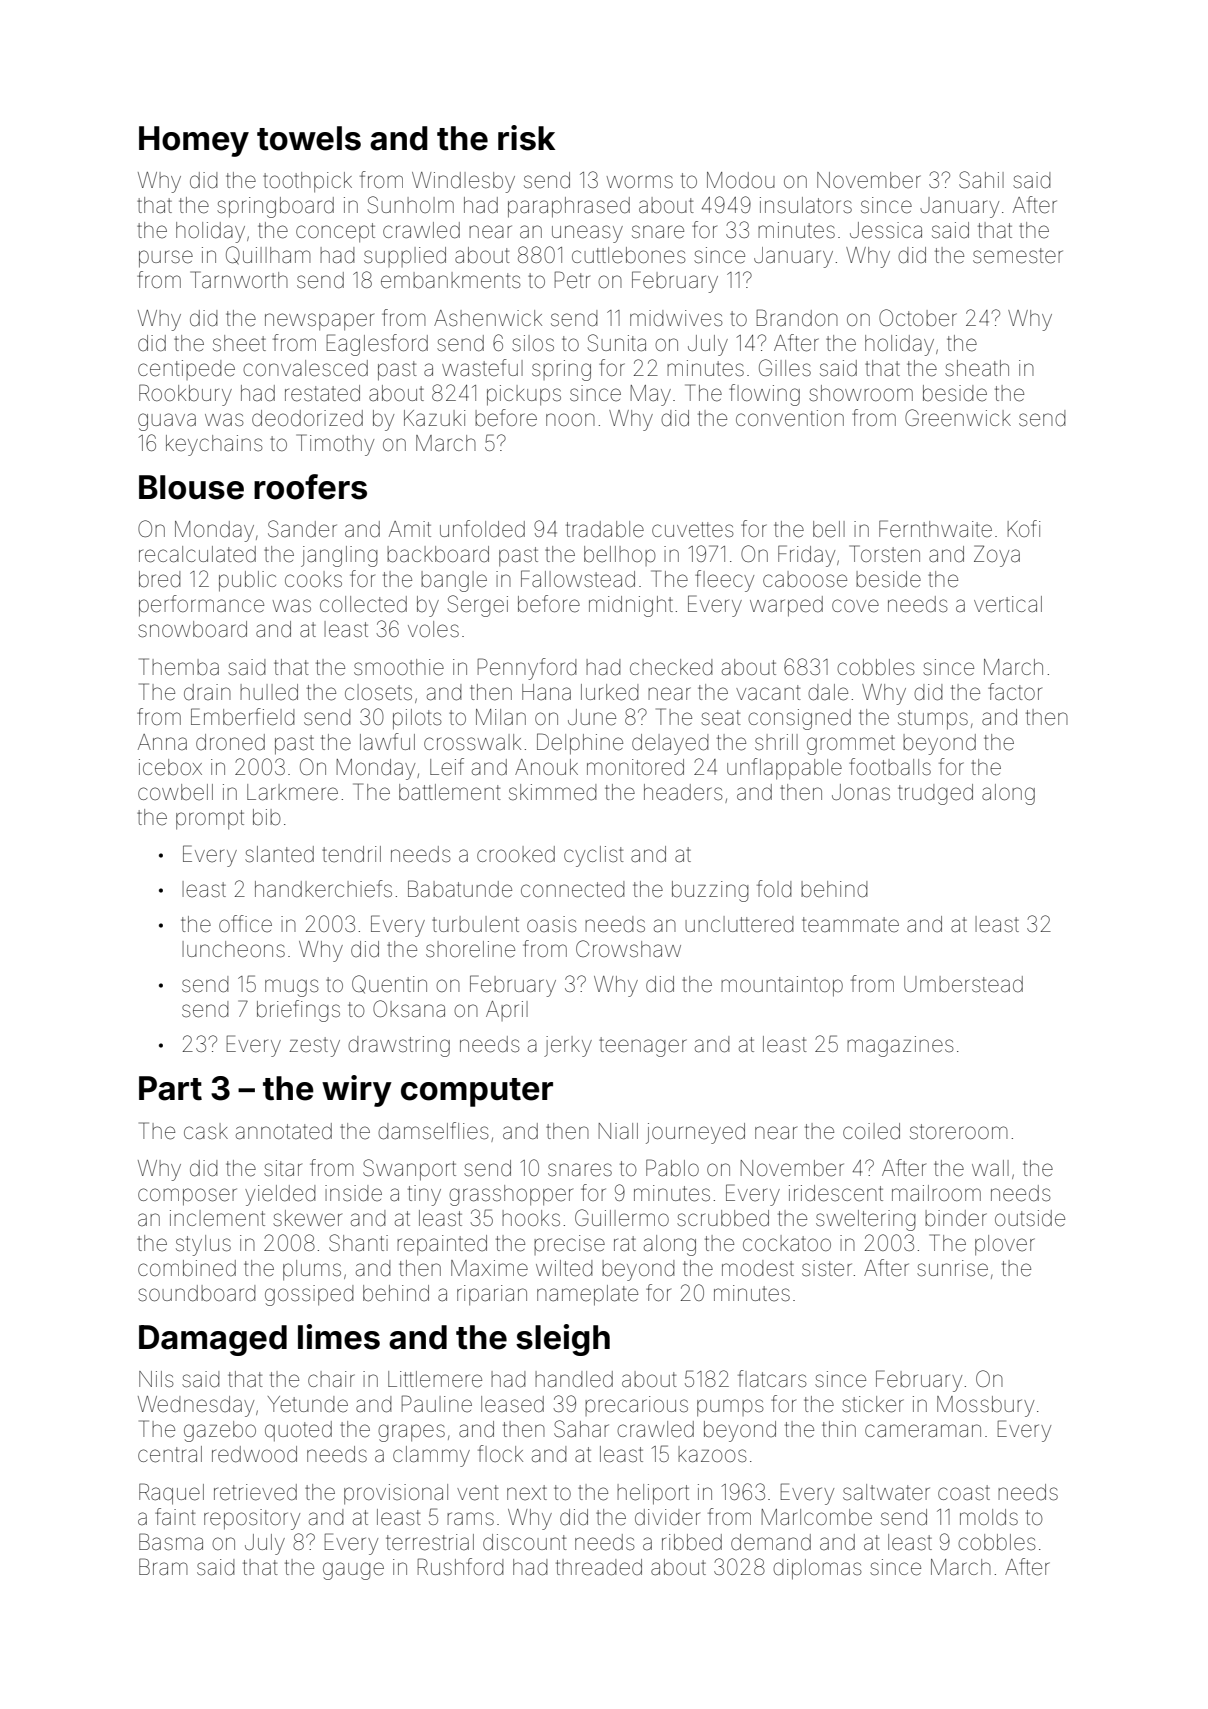 This page has width=1208, height=1709. I want to click on convalesced, so click(305, 368).
